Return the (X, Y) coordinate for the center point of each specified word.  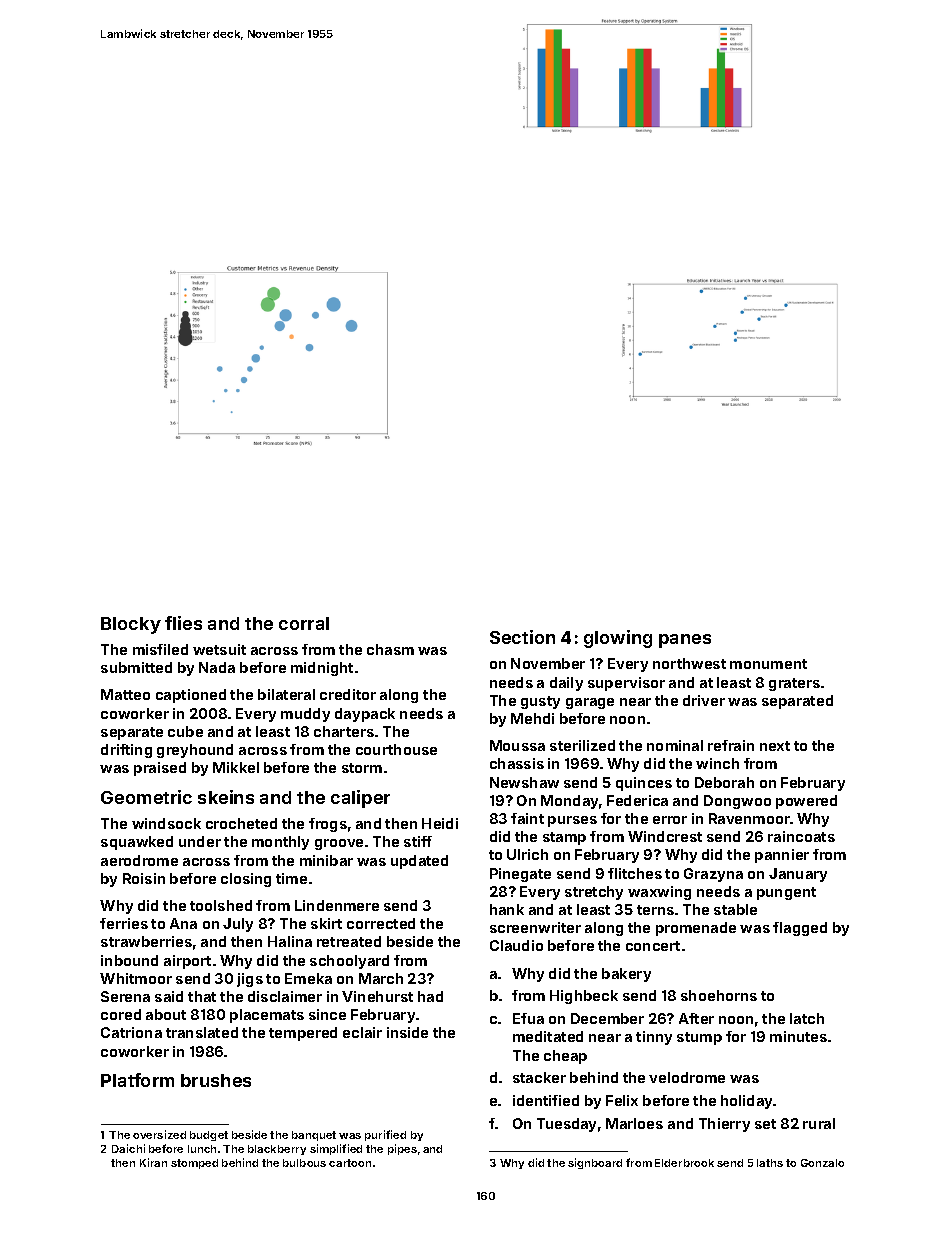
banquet (314, 1136)
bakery (626, 975)
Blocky (131, 625)
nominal (675, 745)
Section (522, 637)
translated (202, 1032)
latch (807, 1018)
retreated (349, 941)
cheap (565, 1057)
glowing (618, 639)
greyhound (195, 751)
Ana (183, 923)
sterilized (582, 745)
